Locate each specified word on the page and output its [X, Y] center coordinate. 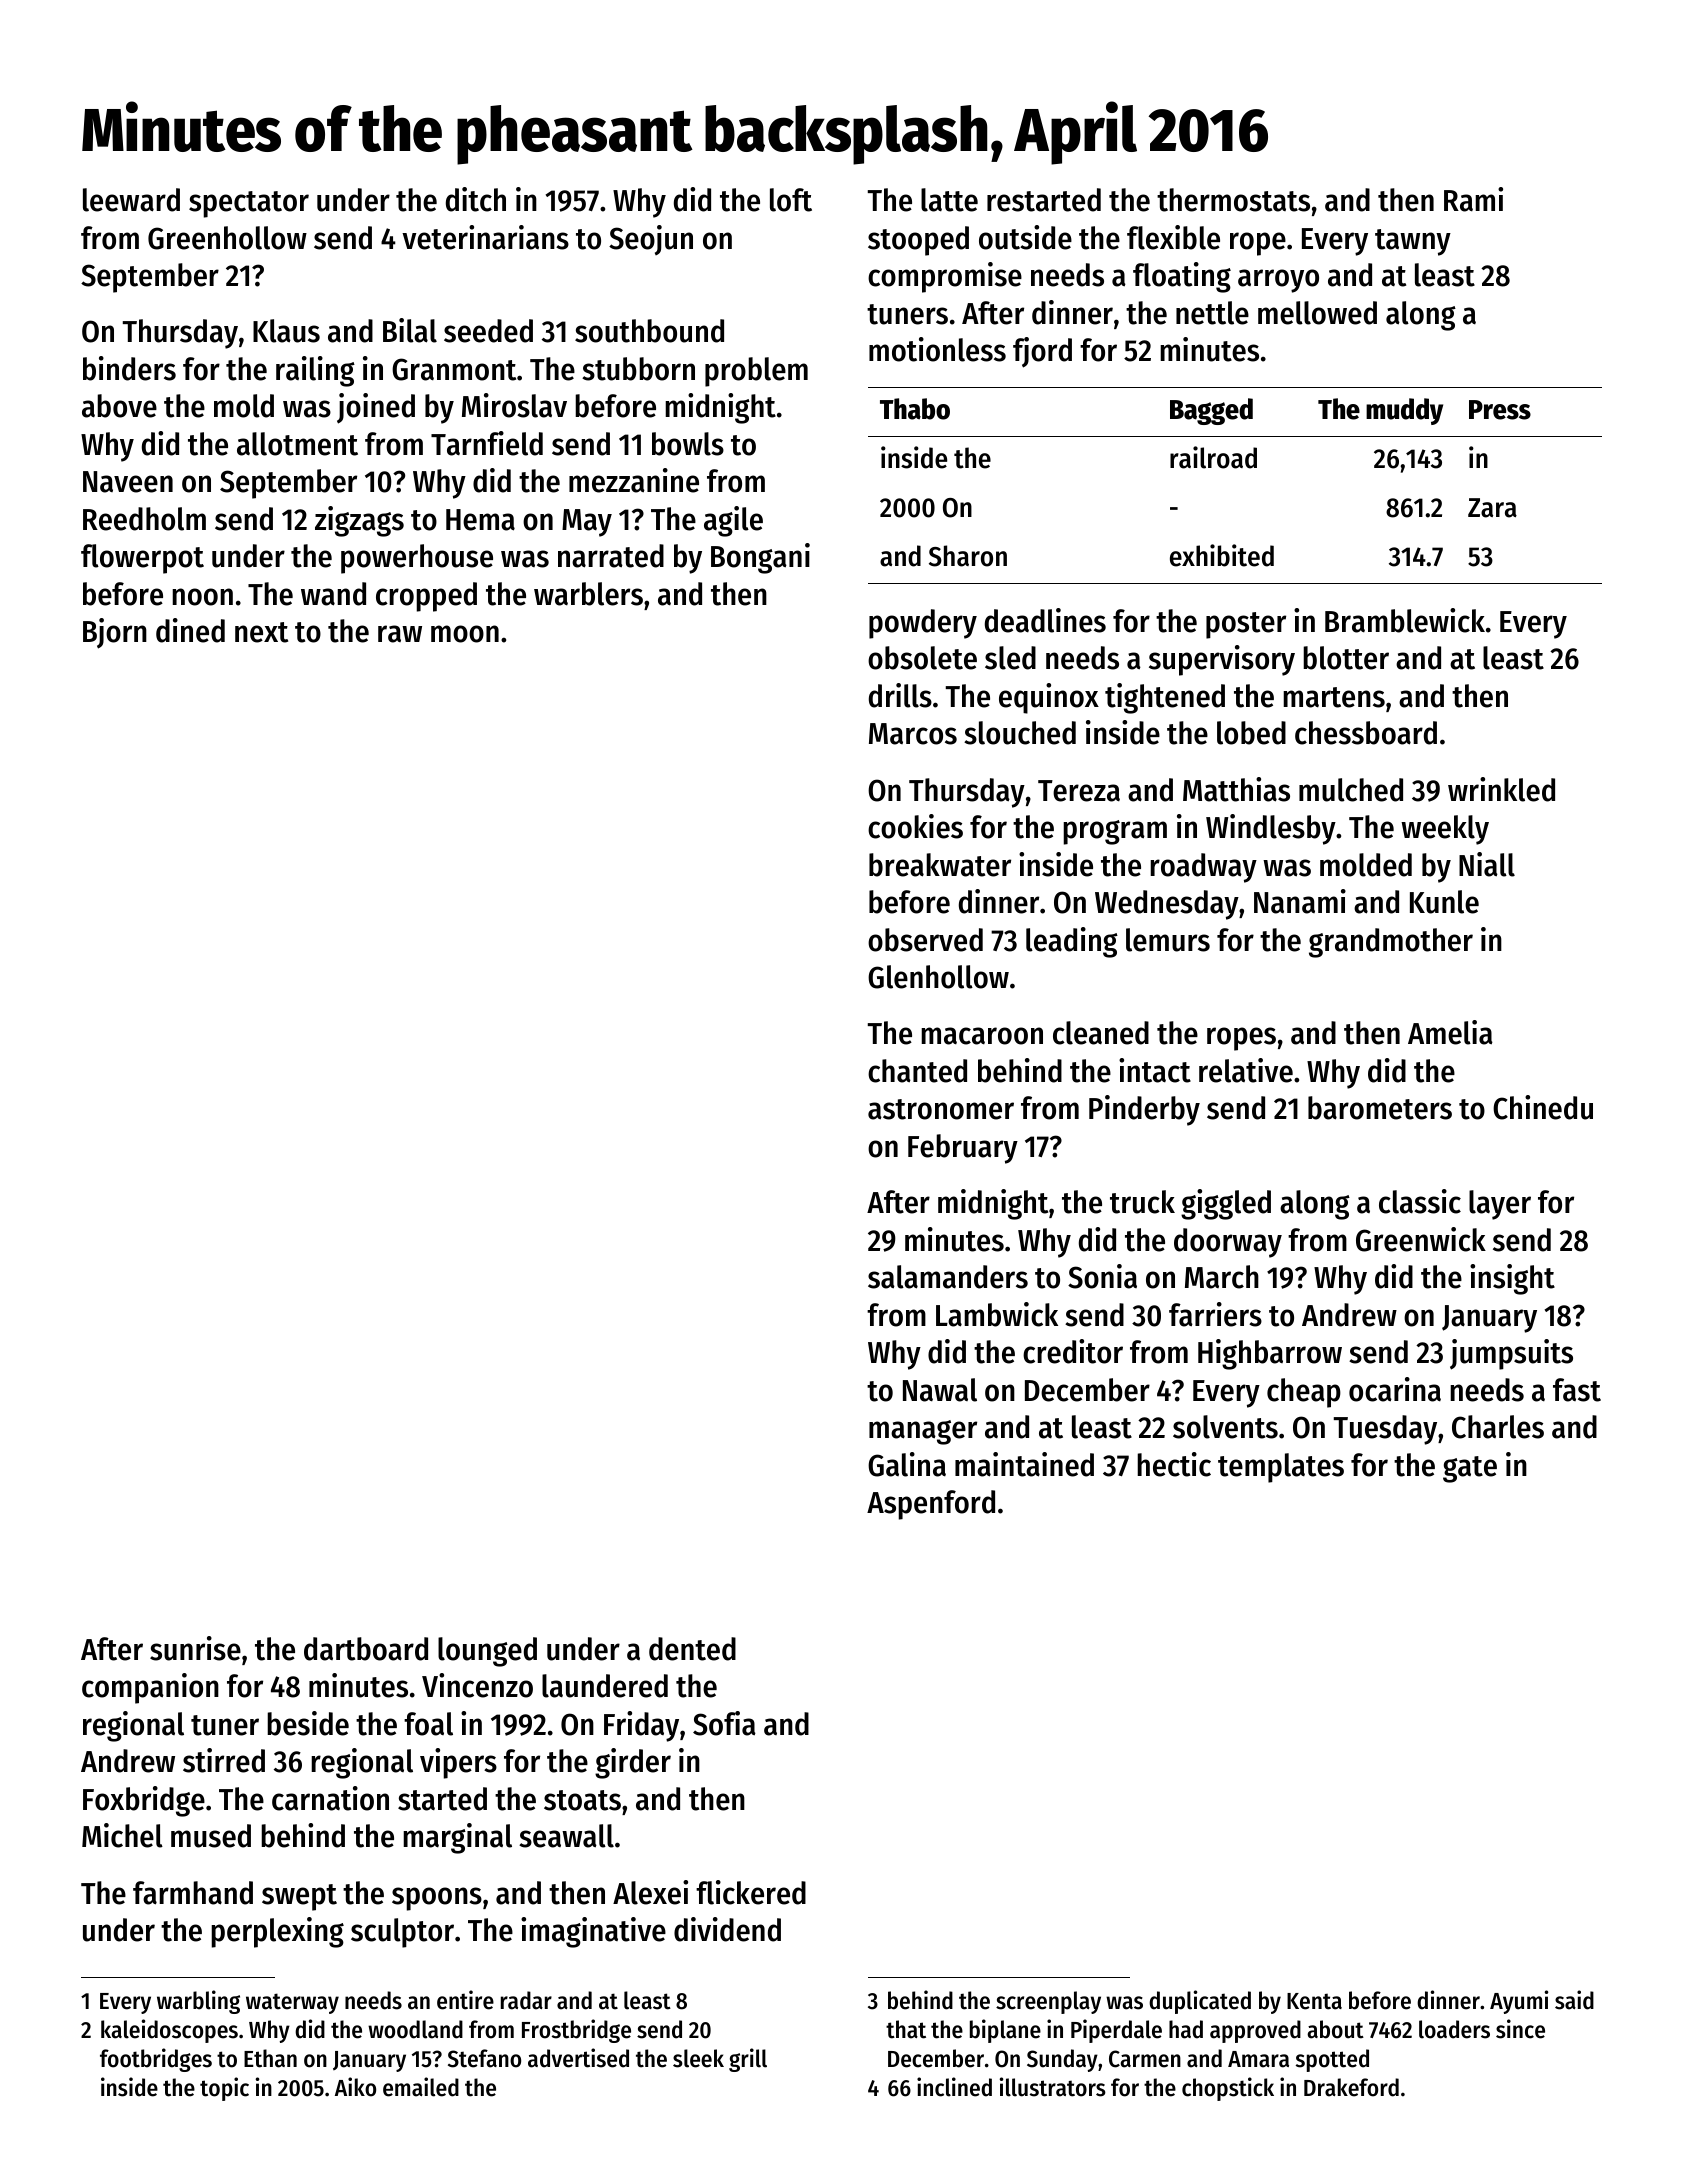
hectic [1174, 1464]
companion [150, 1688]
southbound [649, 331]
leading [1072, 942]
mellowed [1317, 313]
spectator [249, 204]
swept [299, 1897]
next [261, 632]
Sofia [724, 1723]
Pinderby [1144, 1110]
